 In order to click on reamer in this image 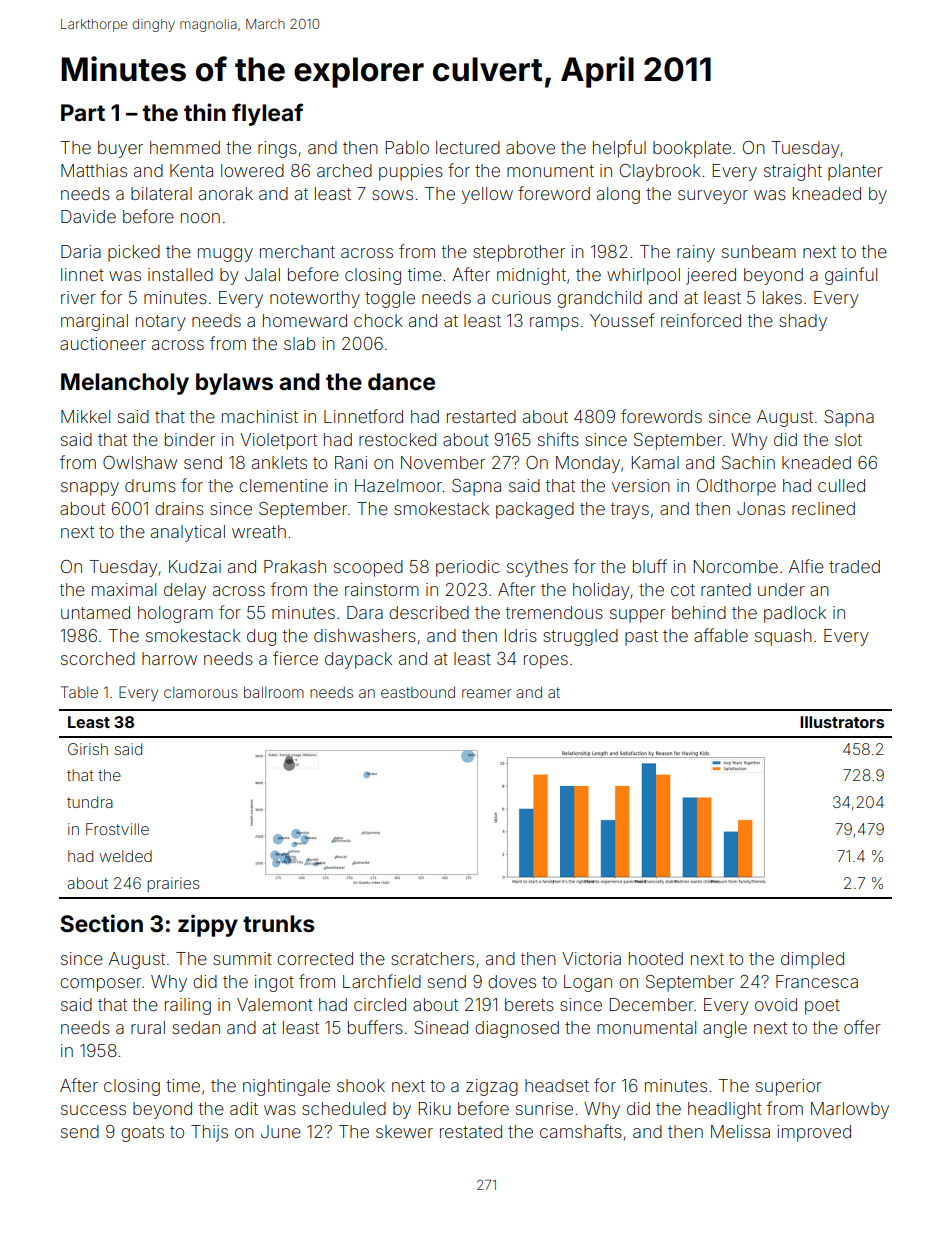, I will do `click(486, 693)`.
